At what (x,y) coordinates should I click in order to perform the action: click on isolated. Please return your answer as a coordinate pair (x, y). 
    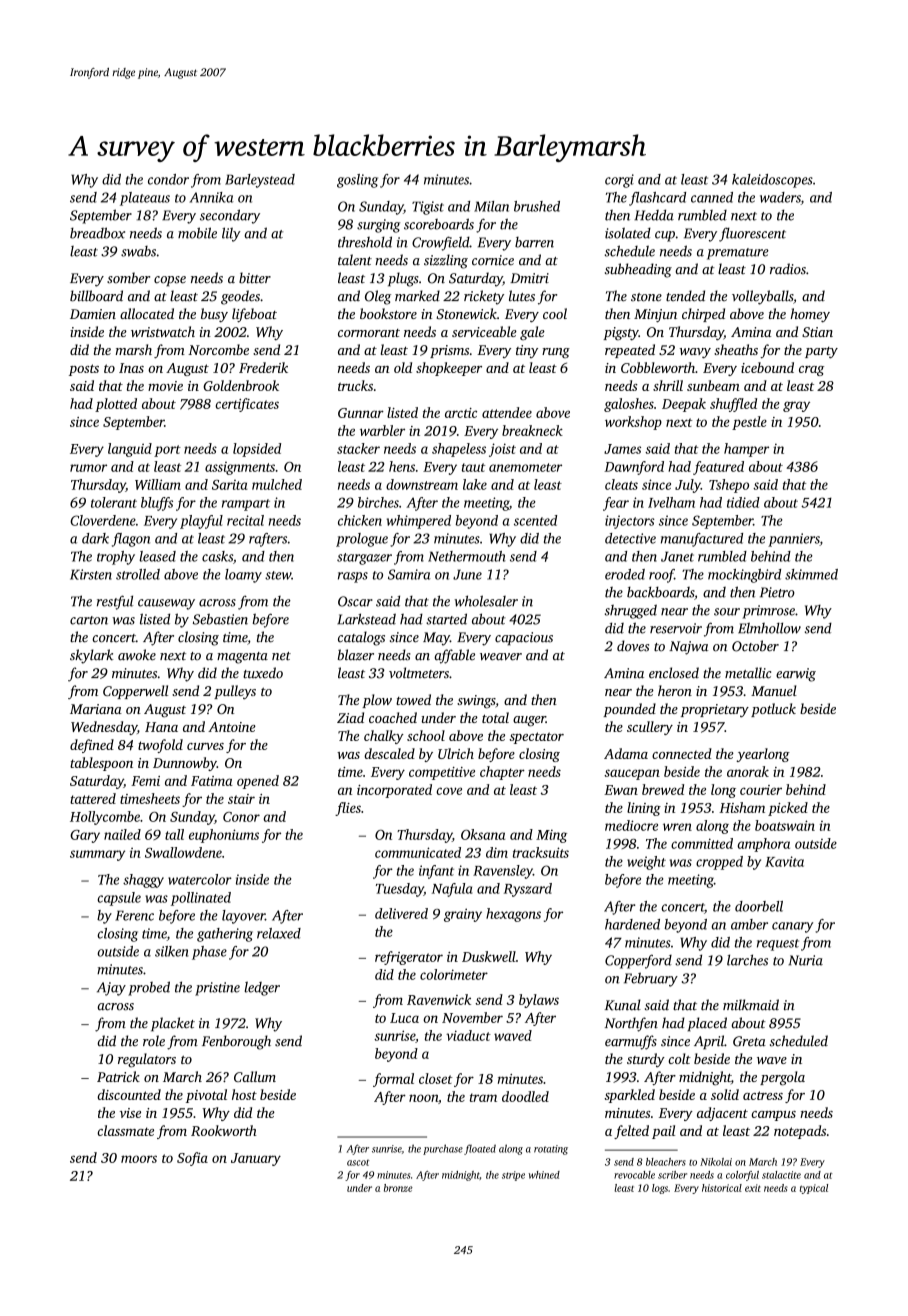
    Looking at the image, I should click on (628, 233).
